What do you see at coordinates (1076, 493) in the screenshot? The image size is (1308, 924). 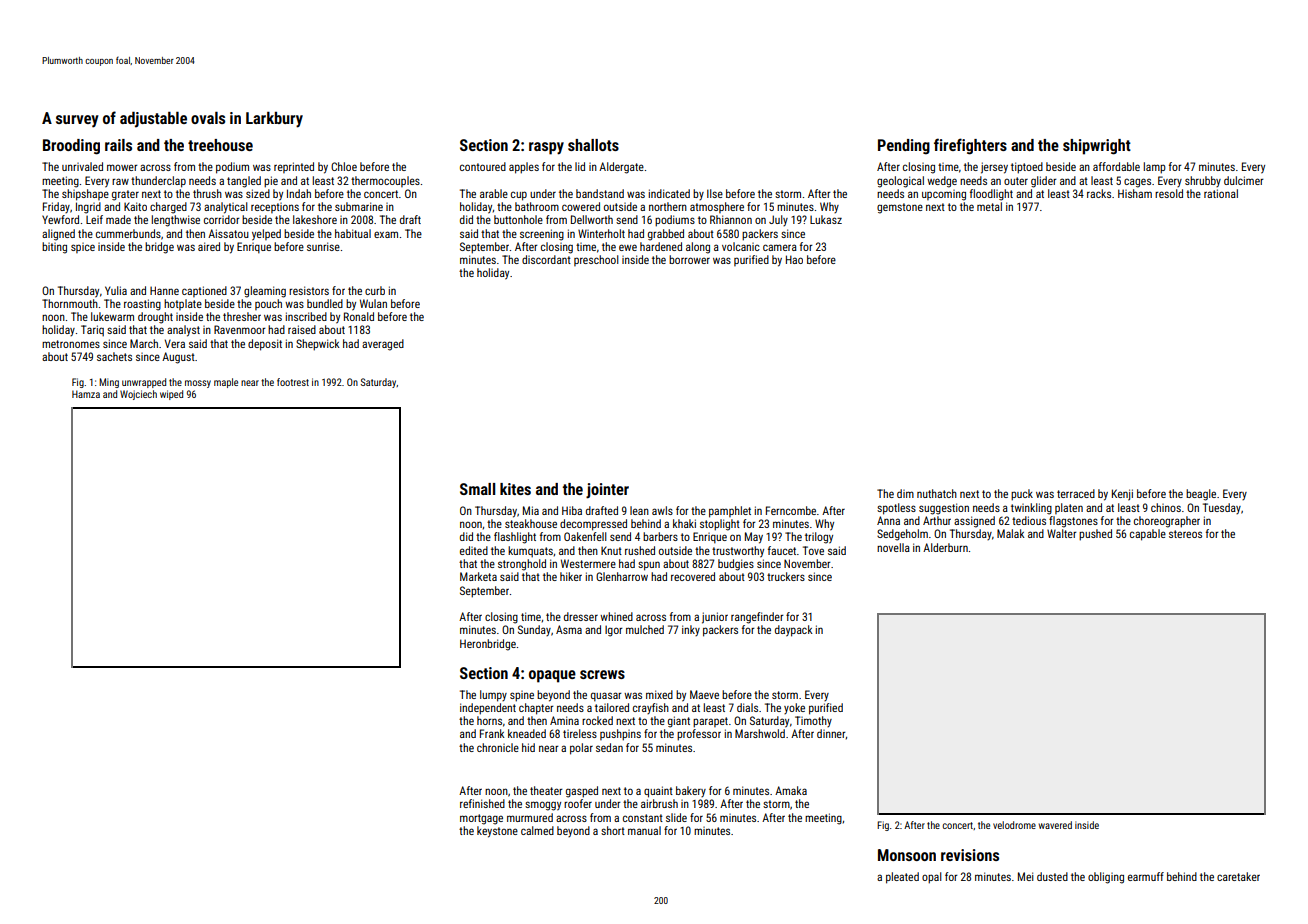 I see `terraced` at bounding box center [1076, 493].
